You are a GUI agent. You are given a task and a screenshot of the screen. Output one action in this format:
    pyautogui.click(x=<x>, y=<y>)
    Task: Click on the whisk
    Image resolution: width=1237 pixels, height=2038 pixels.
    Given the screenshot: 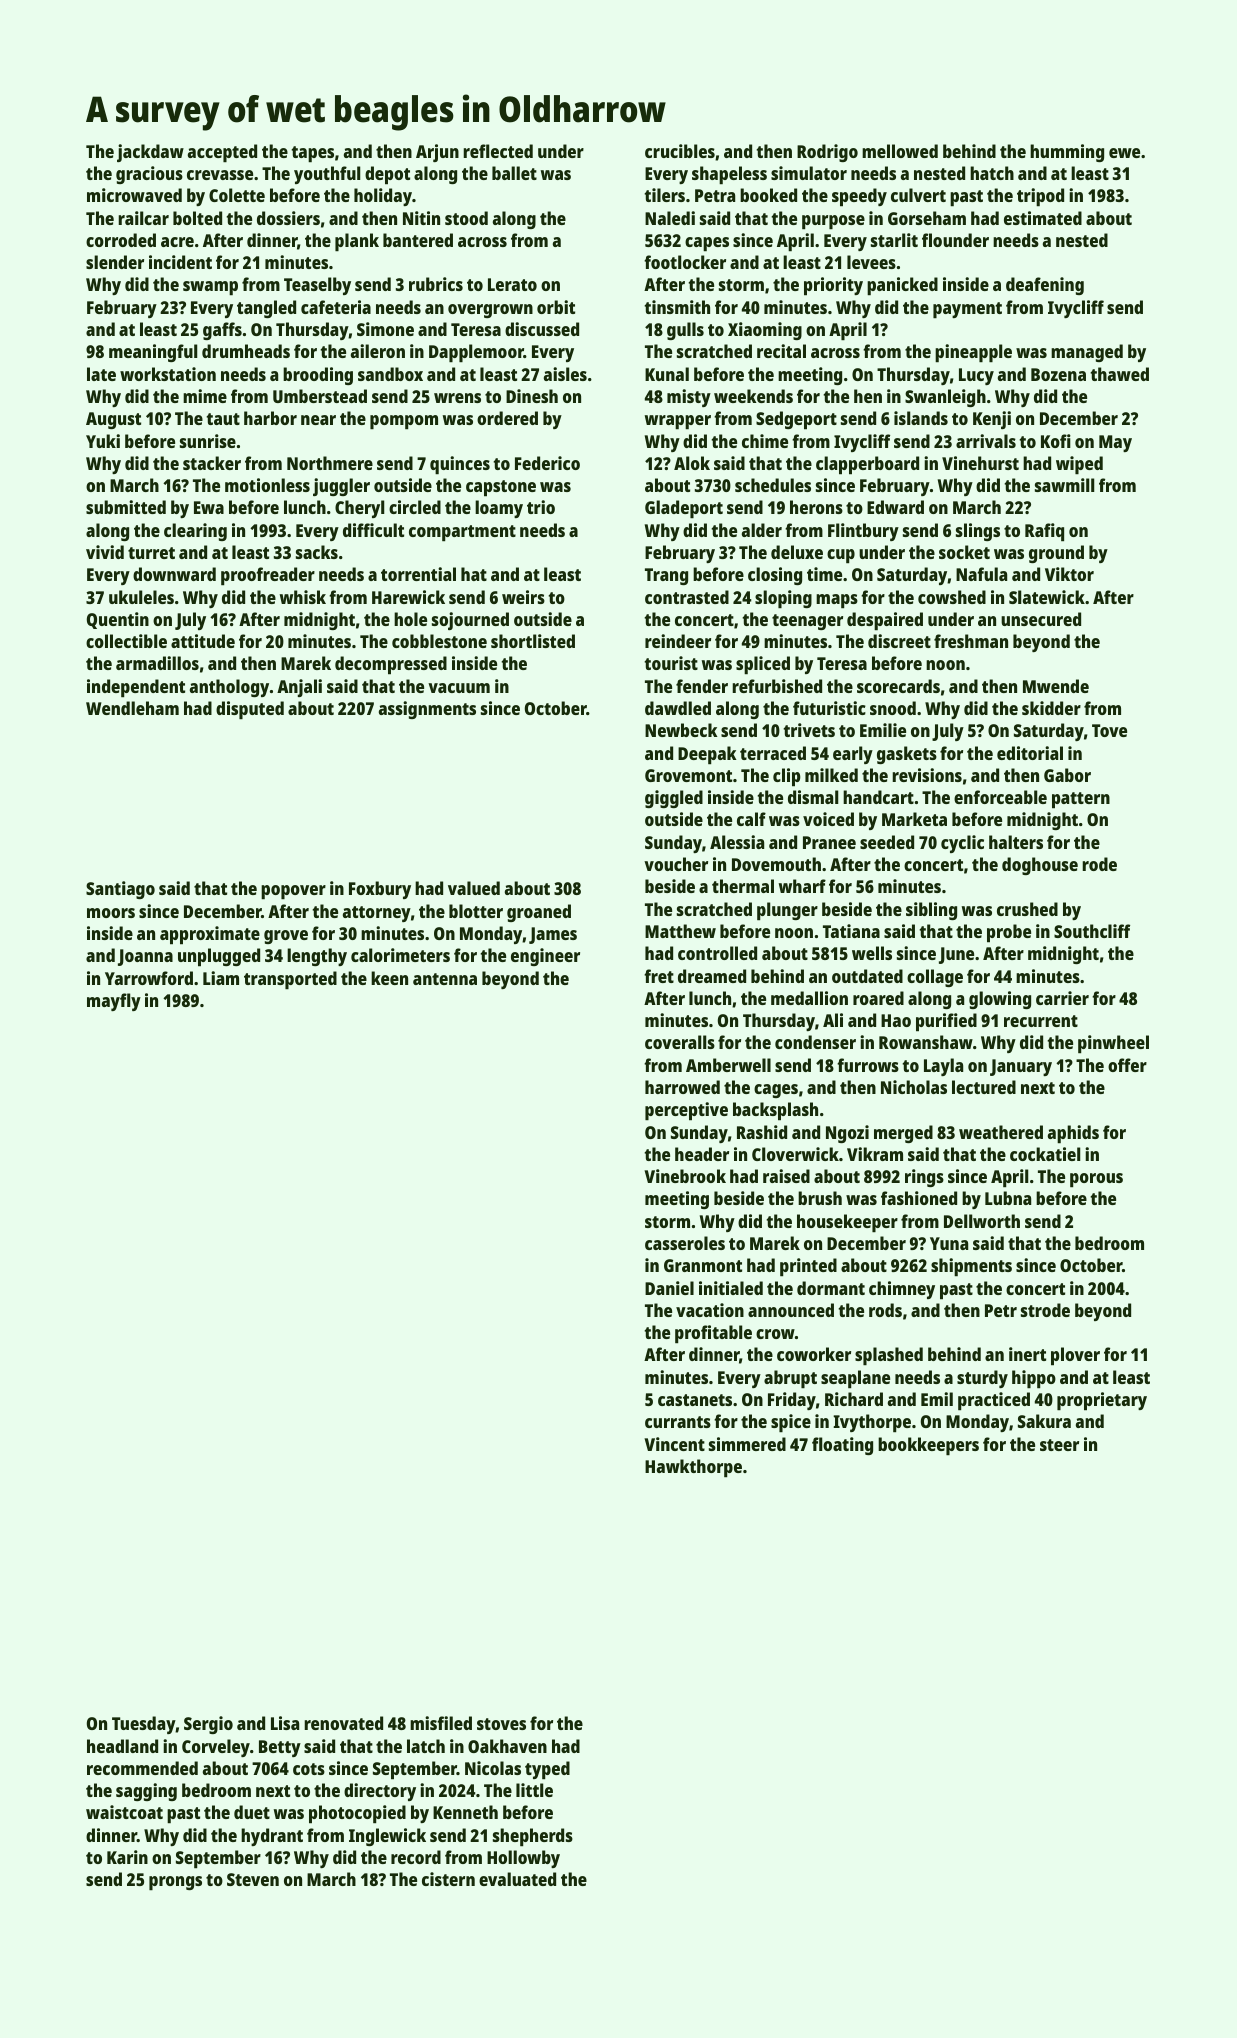 What is the action you would take?
    pyautogui.click(x=303, y=597)
